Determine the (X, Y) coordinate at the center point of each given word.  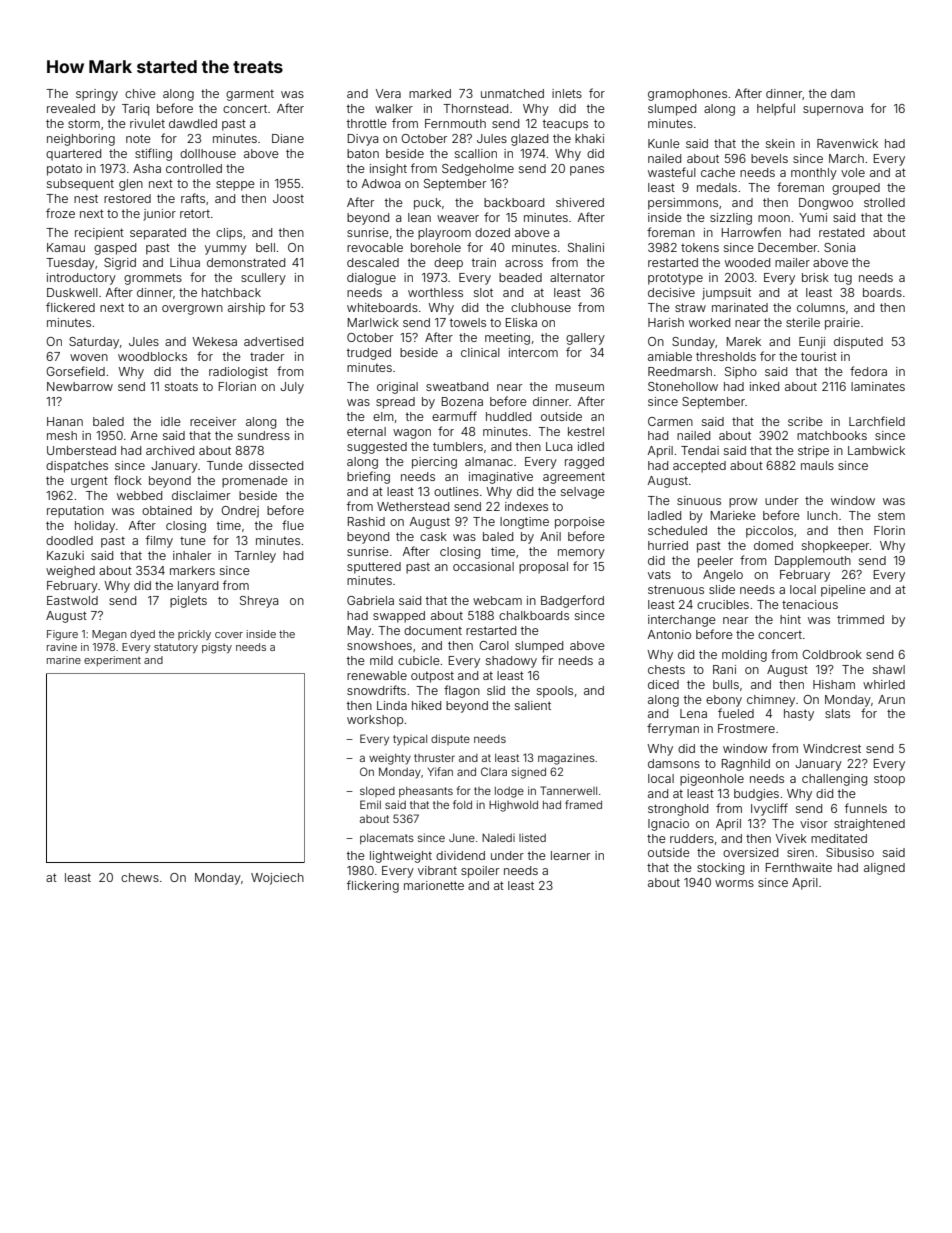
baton (363, 153)
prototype (675, 279)
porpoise (580, 523)
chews (140, 877)
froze (60, 213)
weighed (70, 572)
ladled (664, 515)
